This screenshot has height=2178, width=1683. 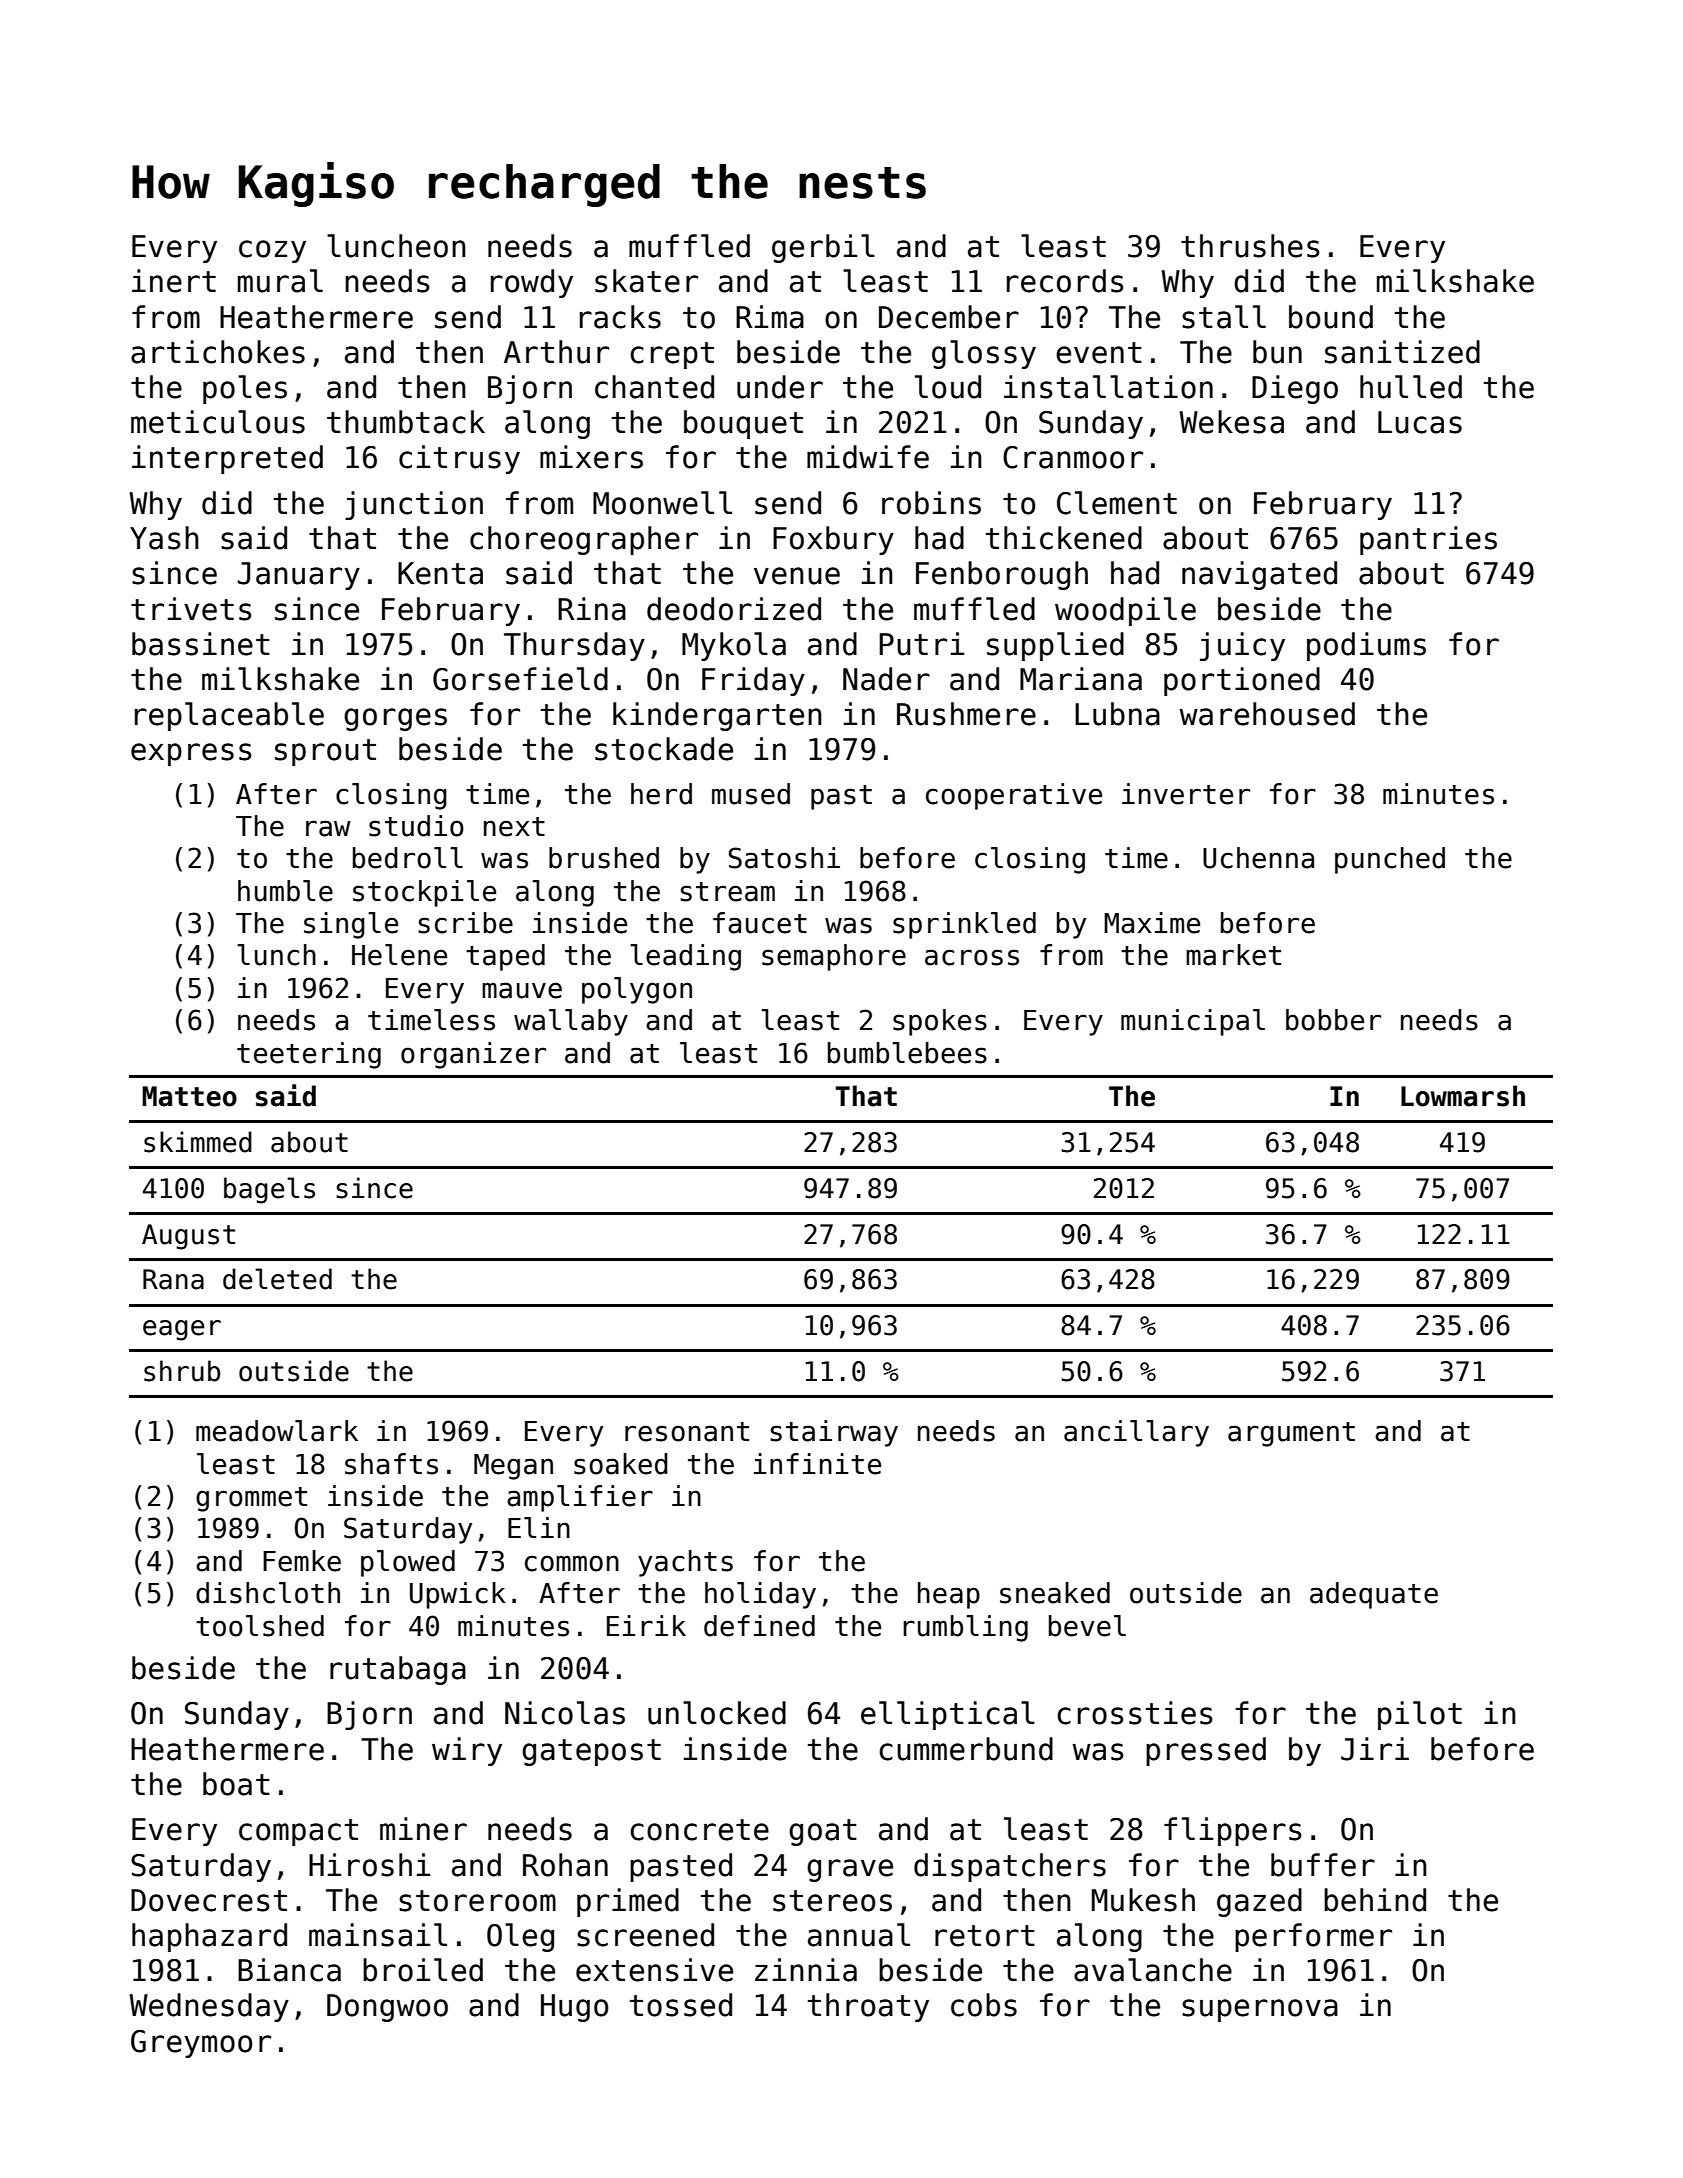 I want to click on interpreted, so click(x=227, y=459).
